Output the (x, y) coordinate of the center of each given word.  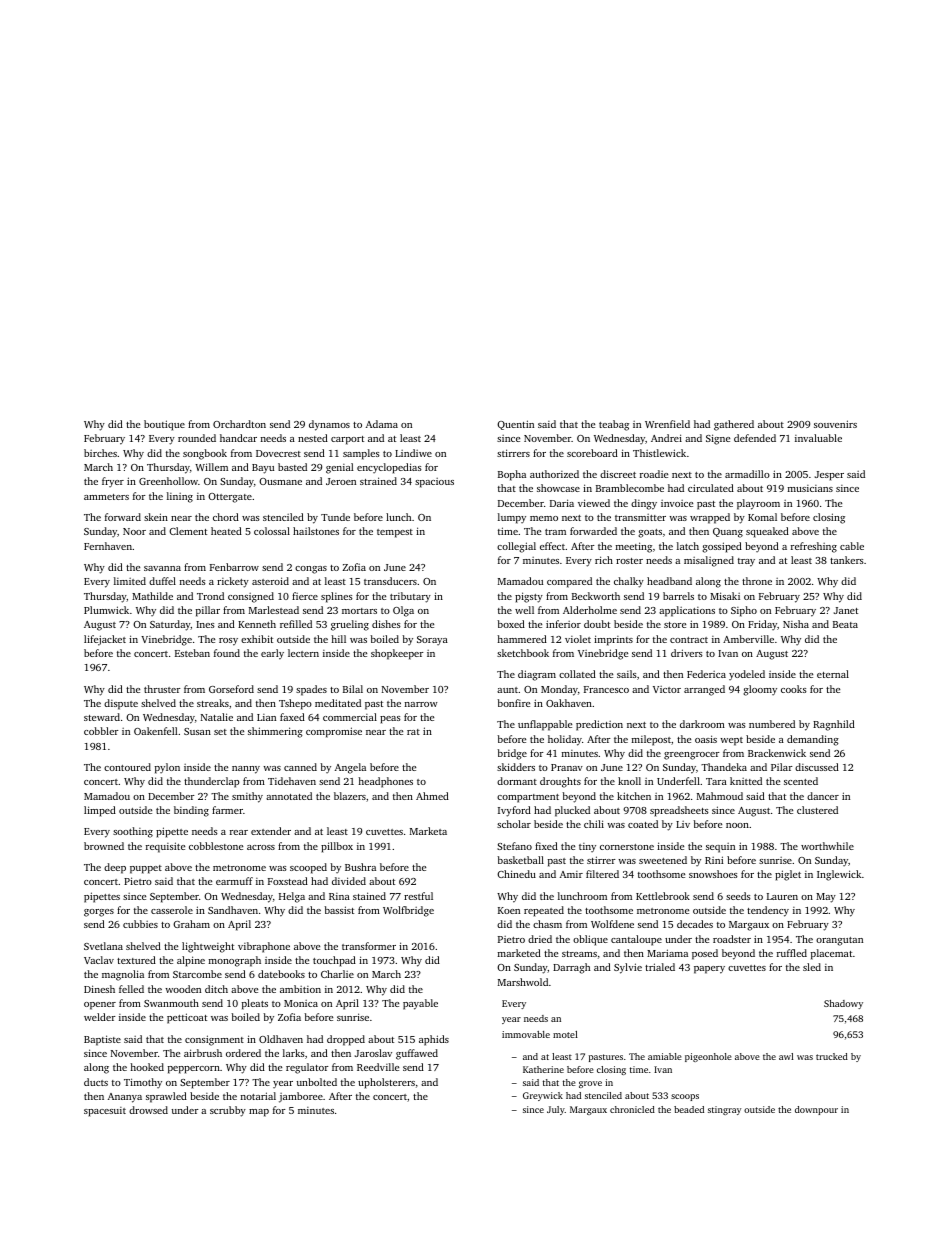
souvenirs (835, 424)
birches (100, 453)
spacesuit (105, 1112)
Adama (382, 424)
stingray (724, 1110)
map (259, 1113)
